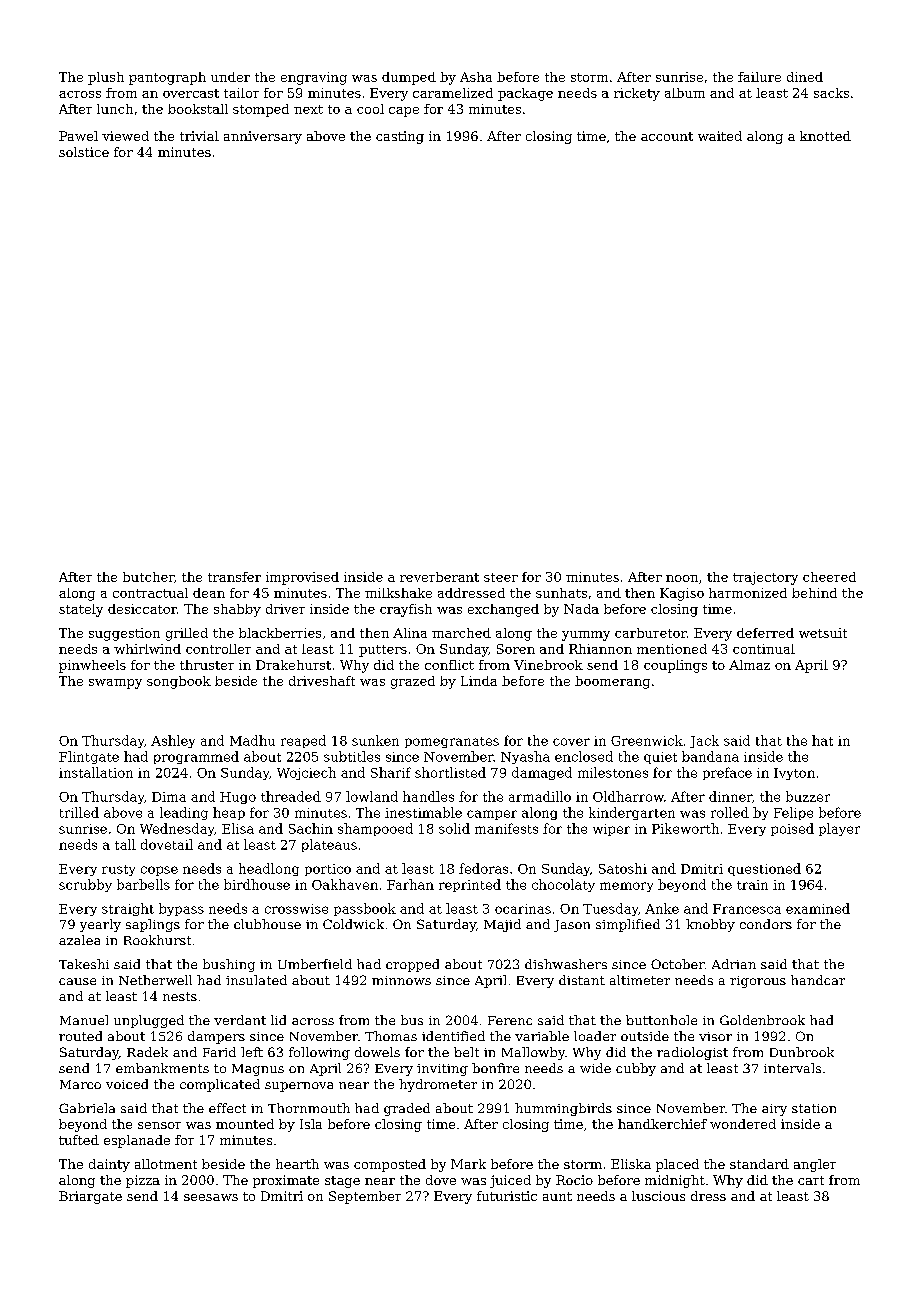 This image has height=1308, width=924. What do you see at coordinates (637, 94) in the image?
I see `rickety` at bounding box center [637, 94].
